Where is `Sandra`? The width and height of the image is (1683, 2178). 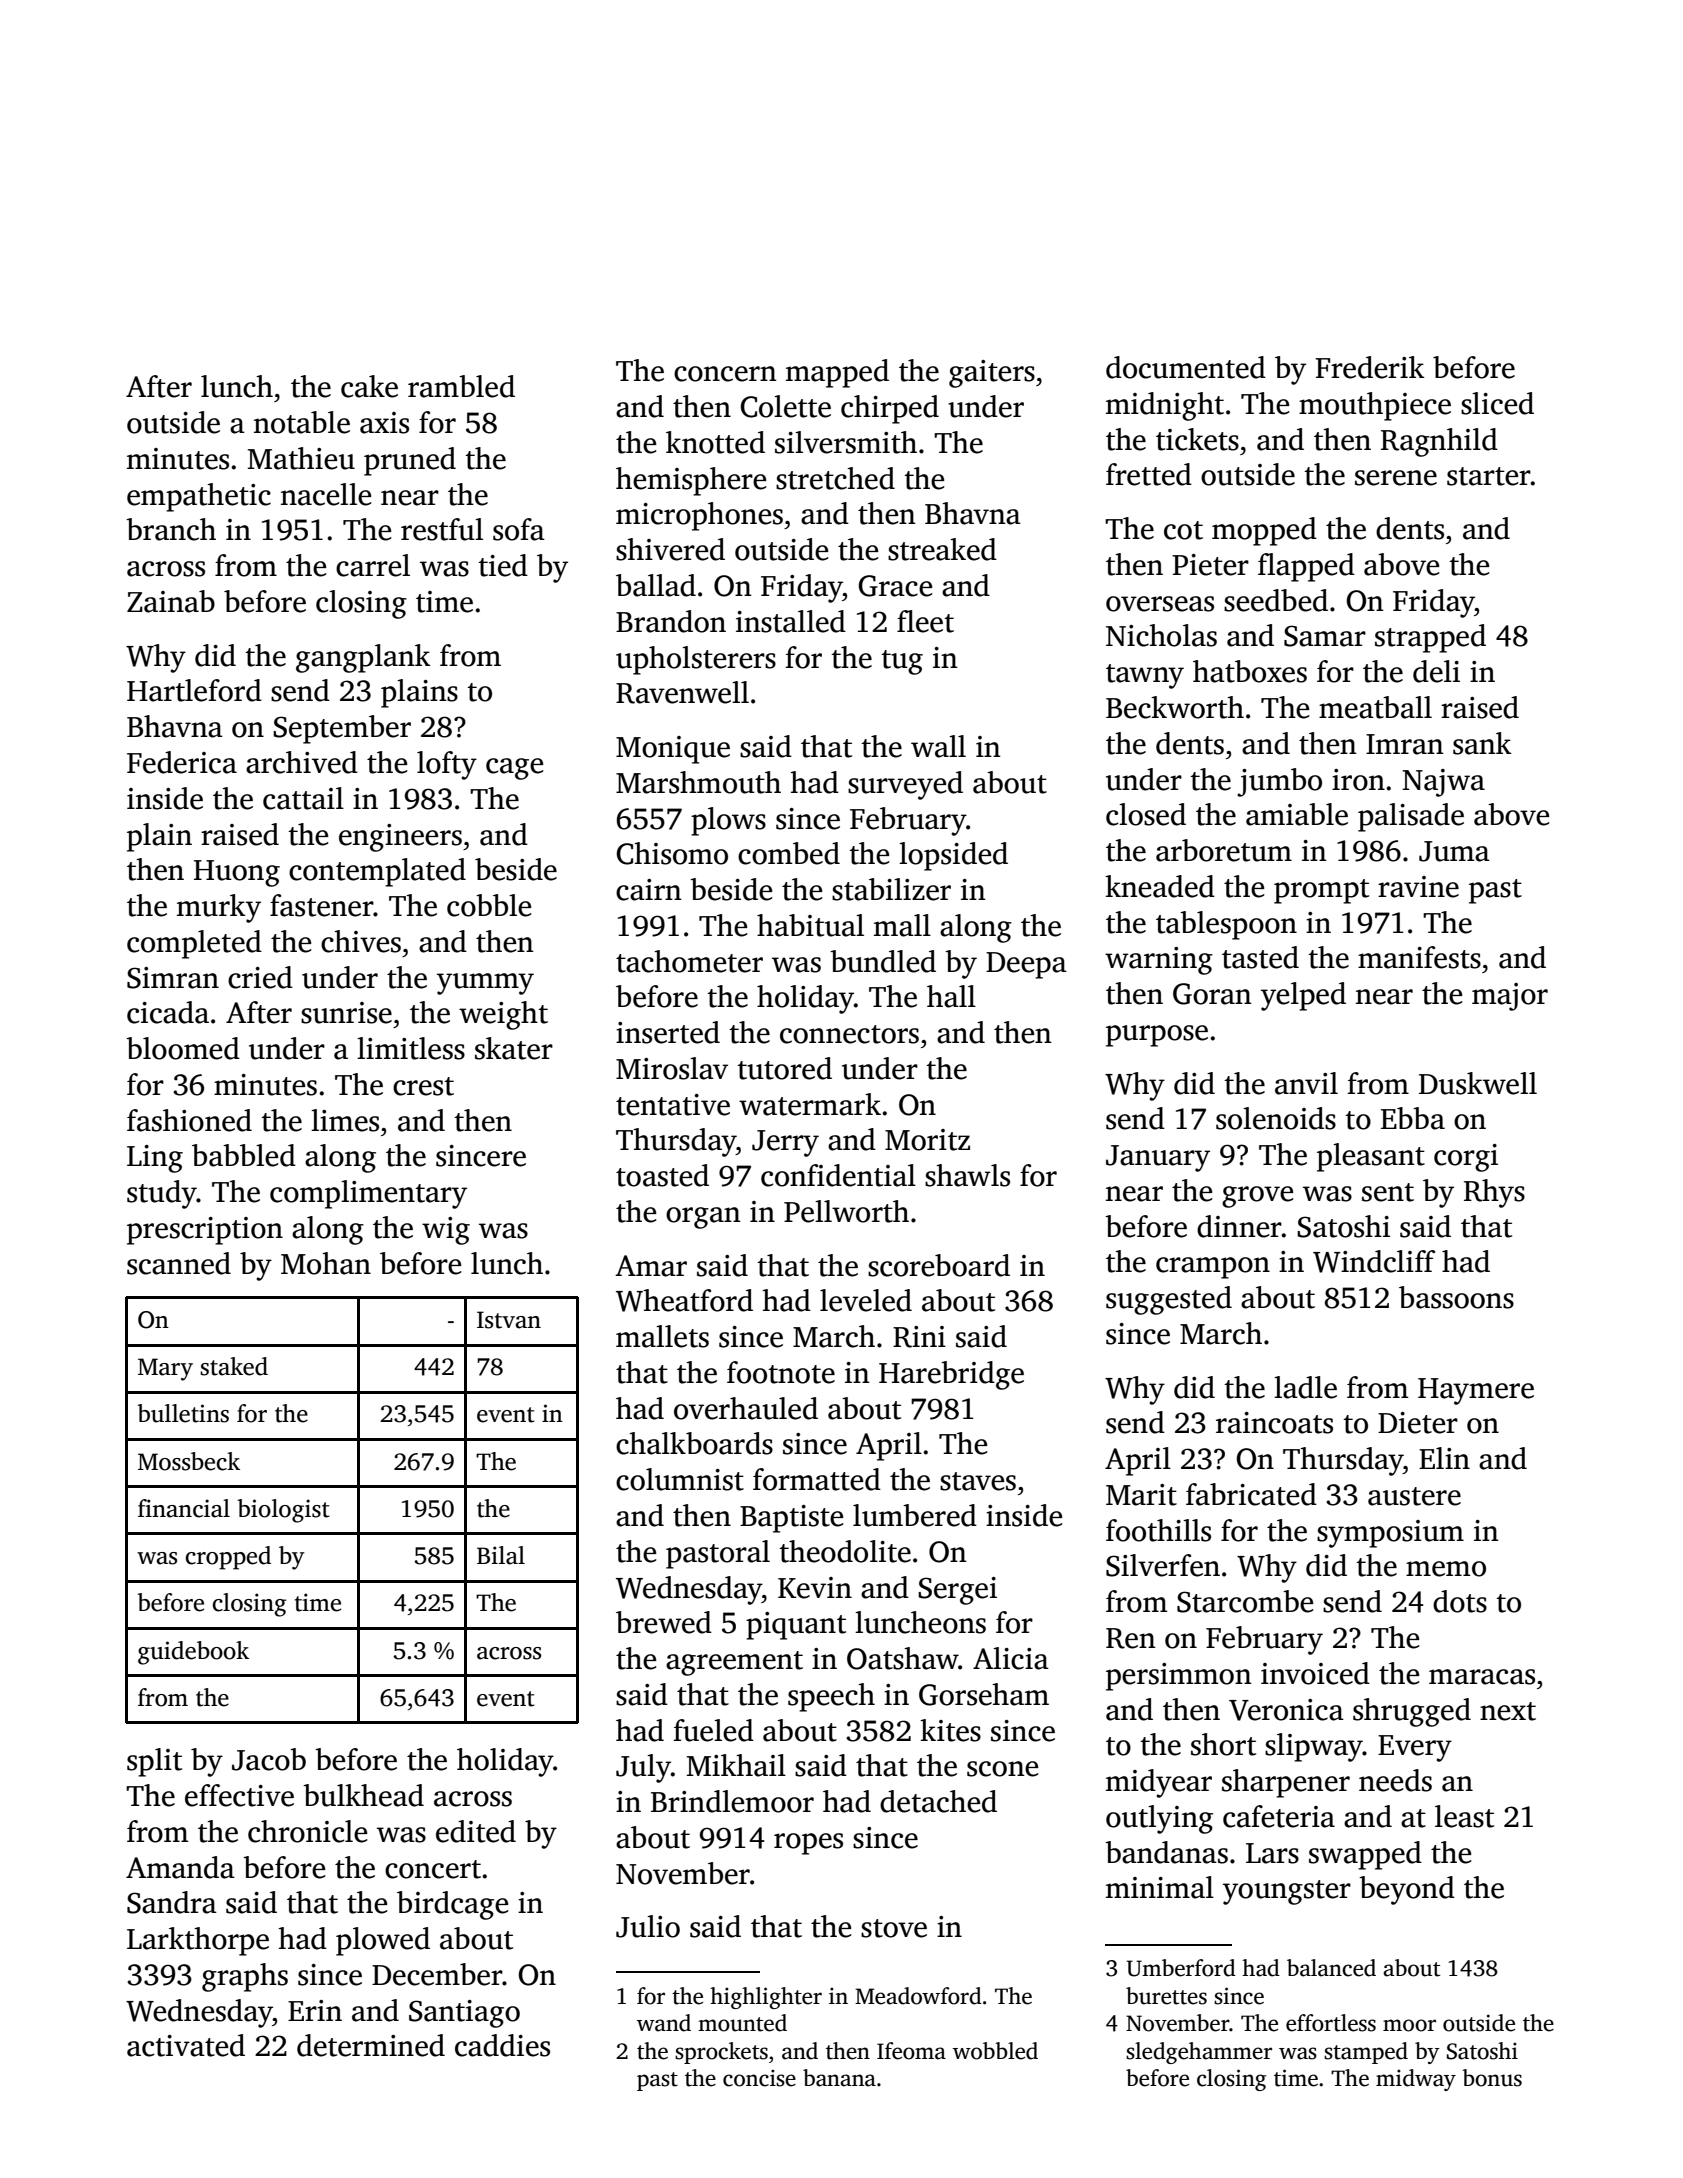 Sandra is located at coordinates (172, 1902).
